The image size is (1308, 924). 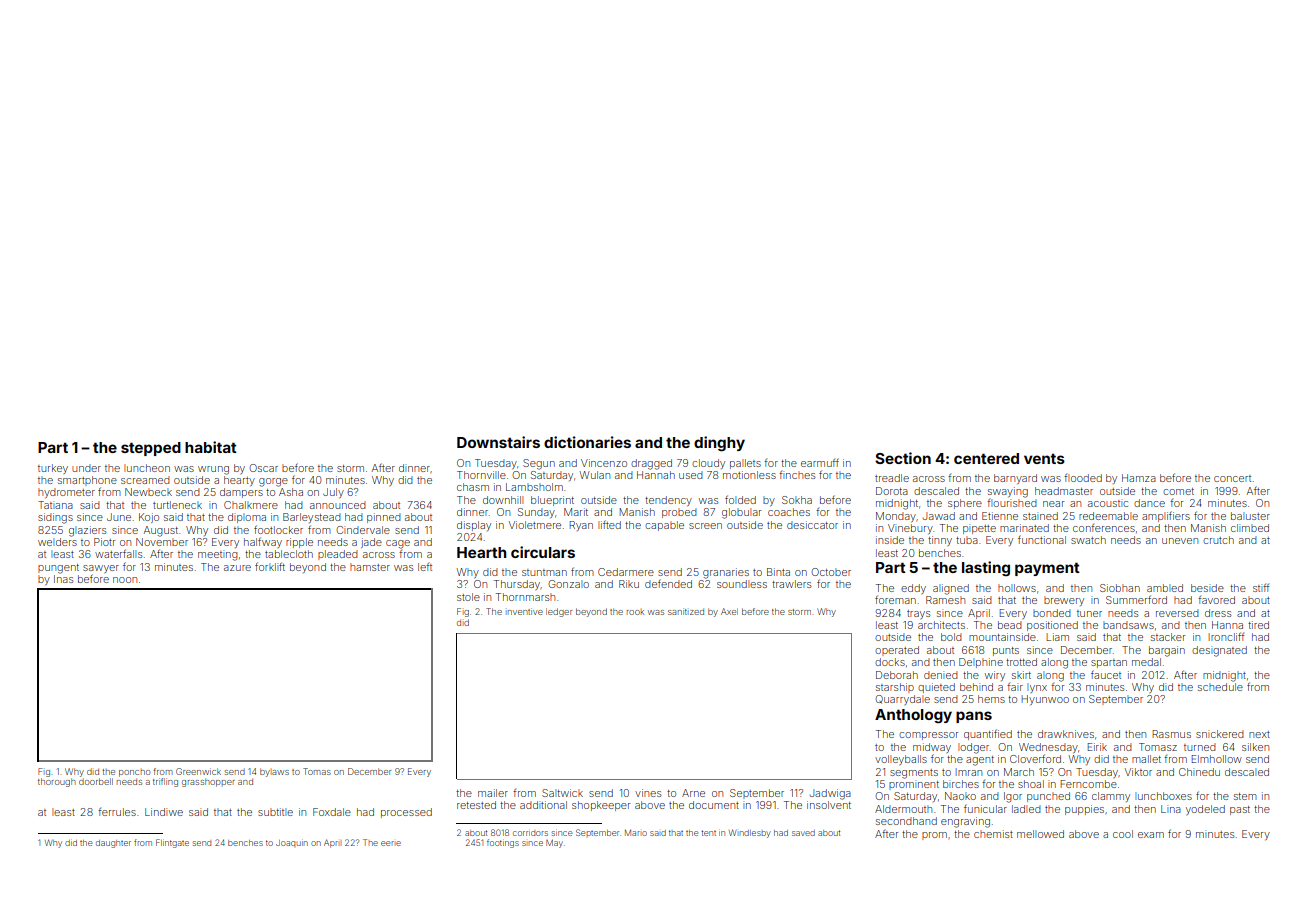 What do you see at coordinates (1066, 734) in the page?
I see `drawknives` at bounding box center [1066, 734].
